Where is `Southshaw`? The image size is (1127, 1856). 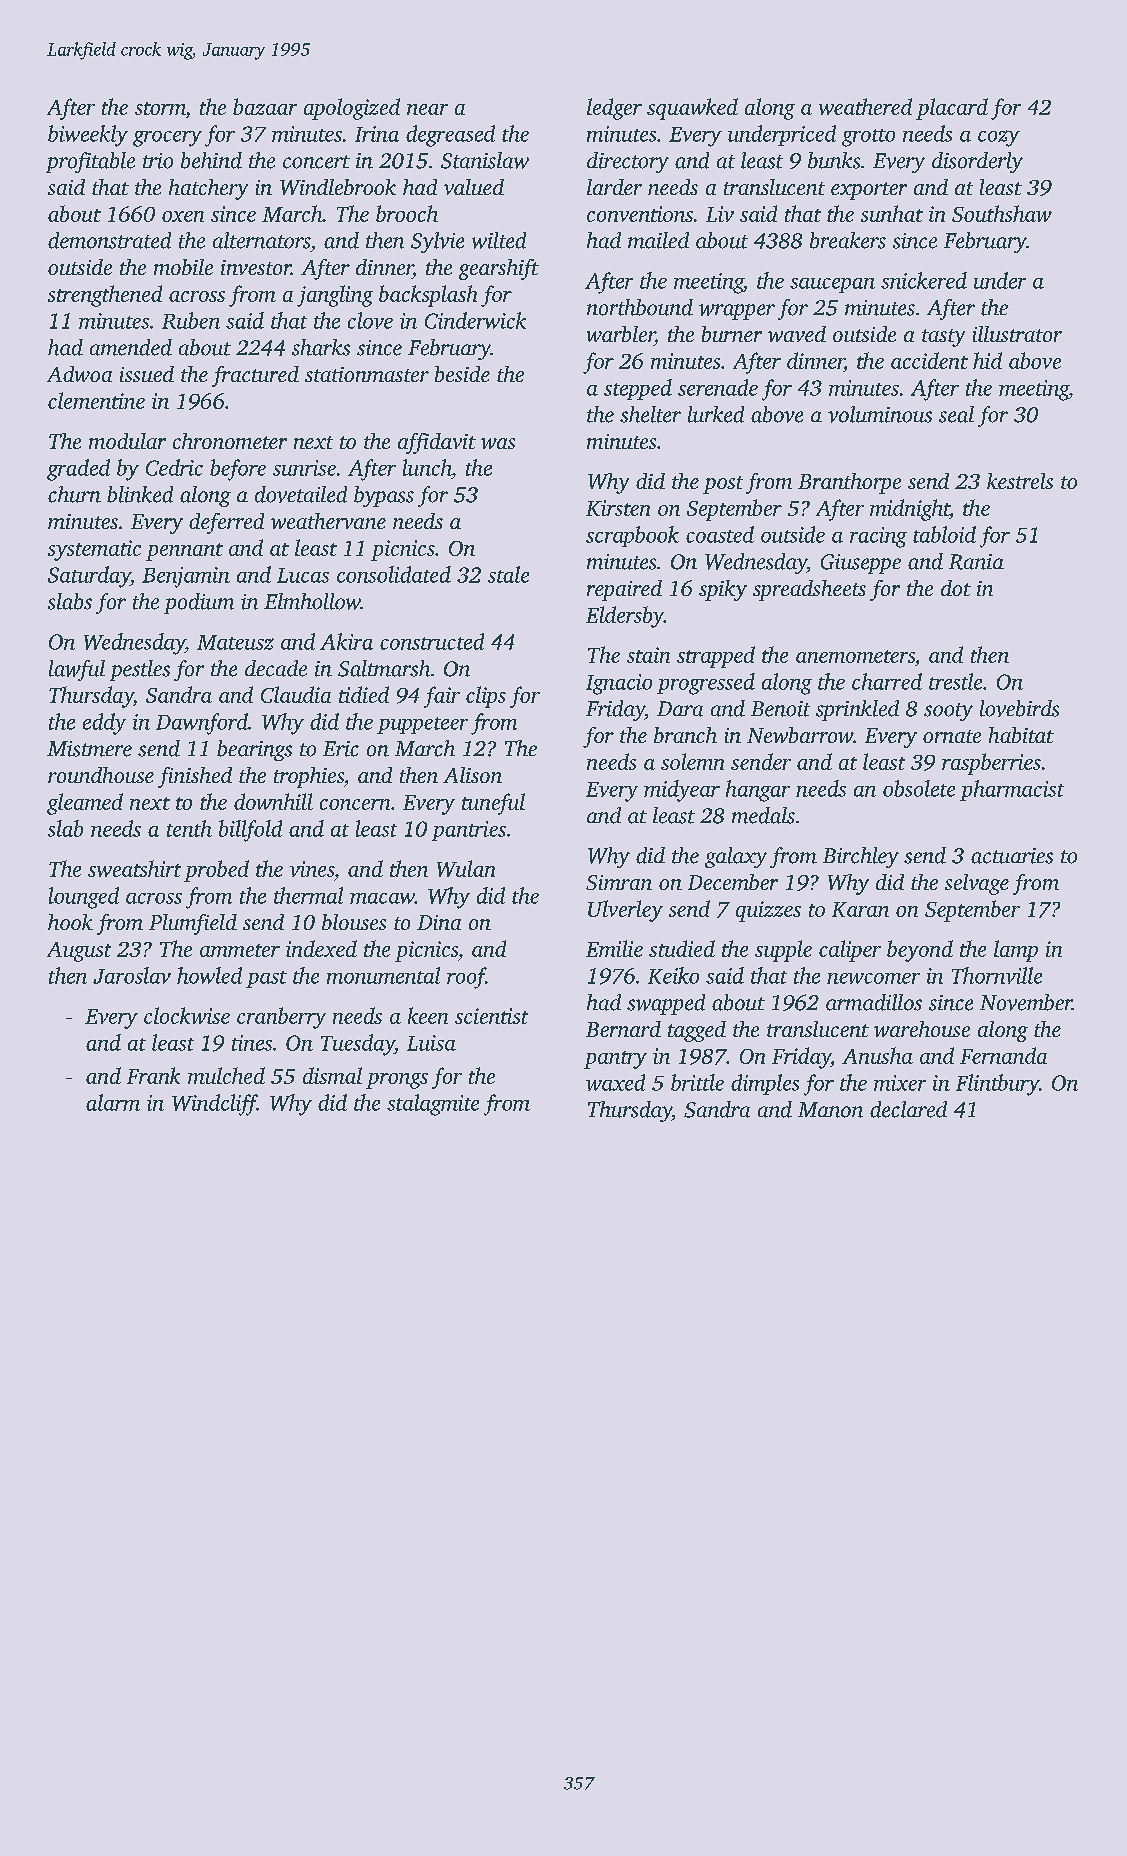 Southshaw is located at coordinates (1002, 213).
